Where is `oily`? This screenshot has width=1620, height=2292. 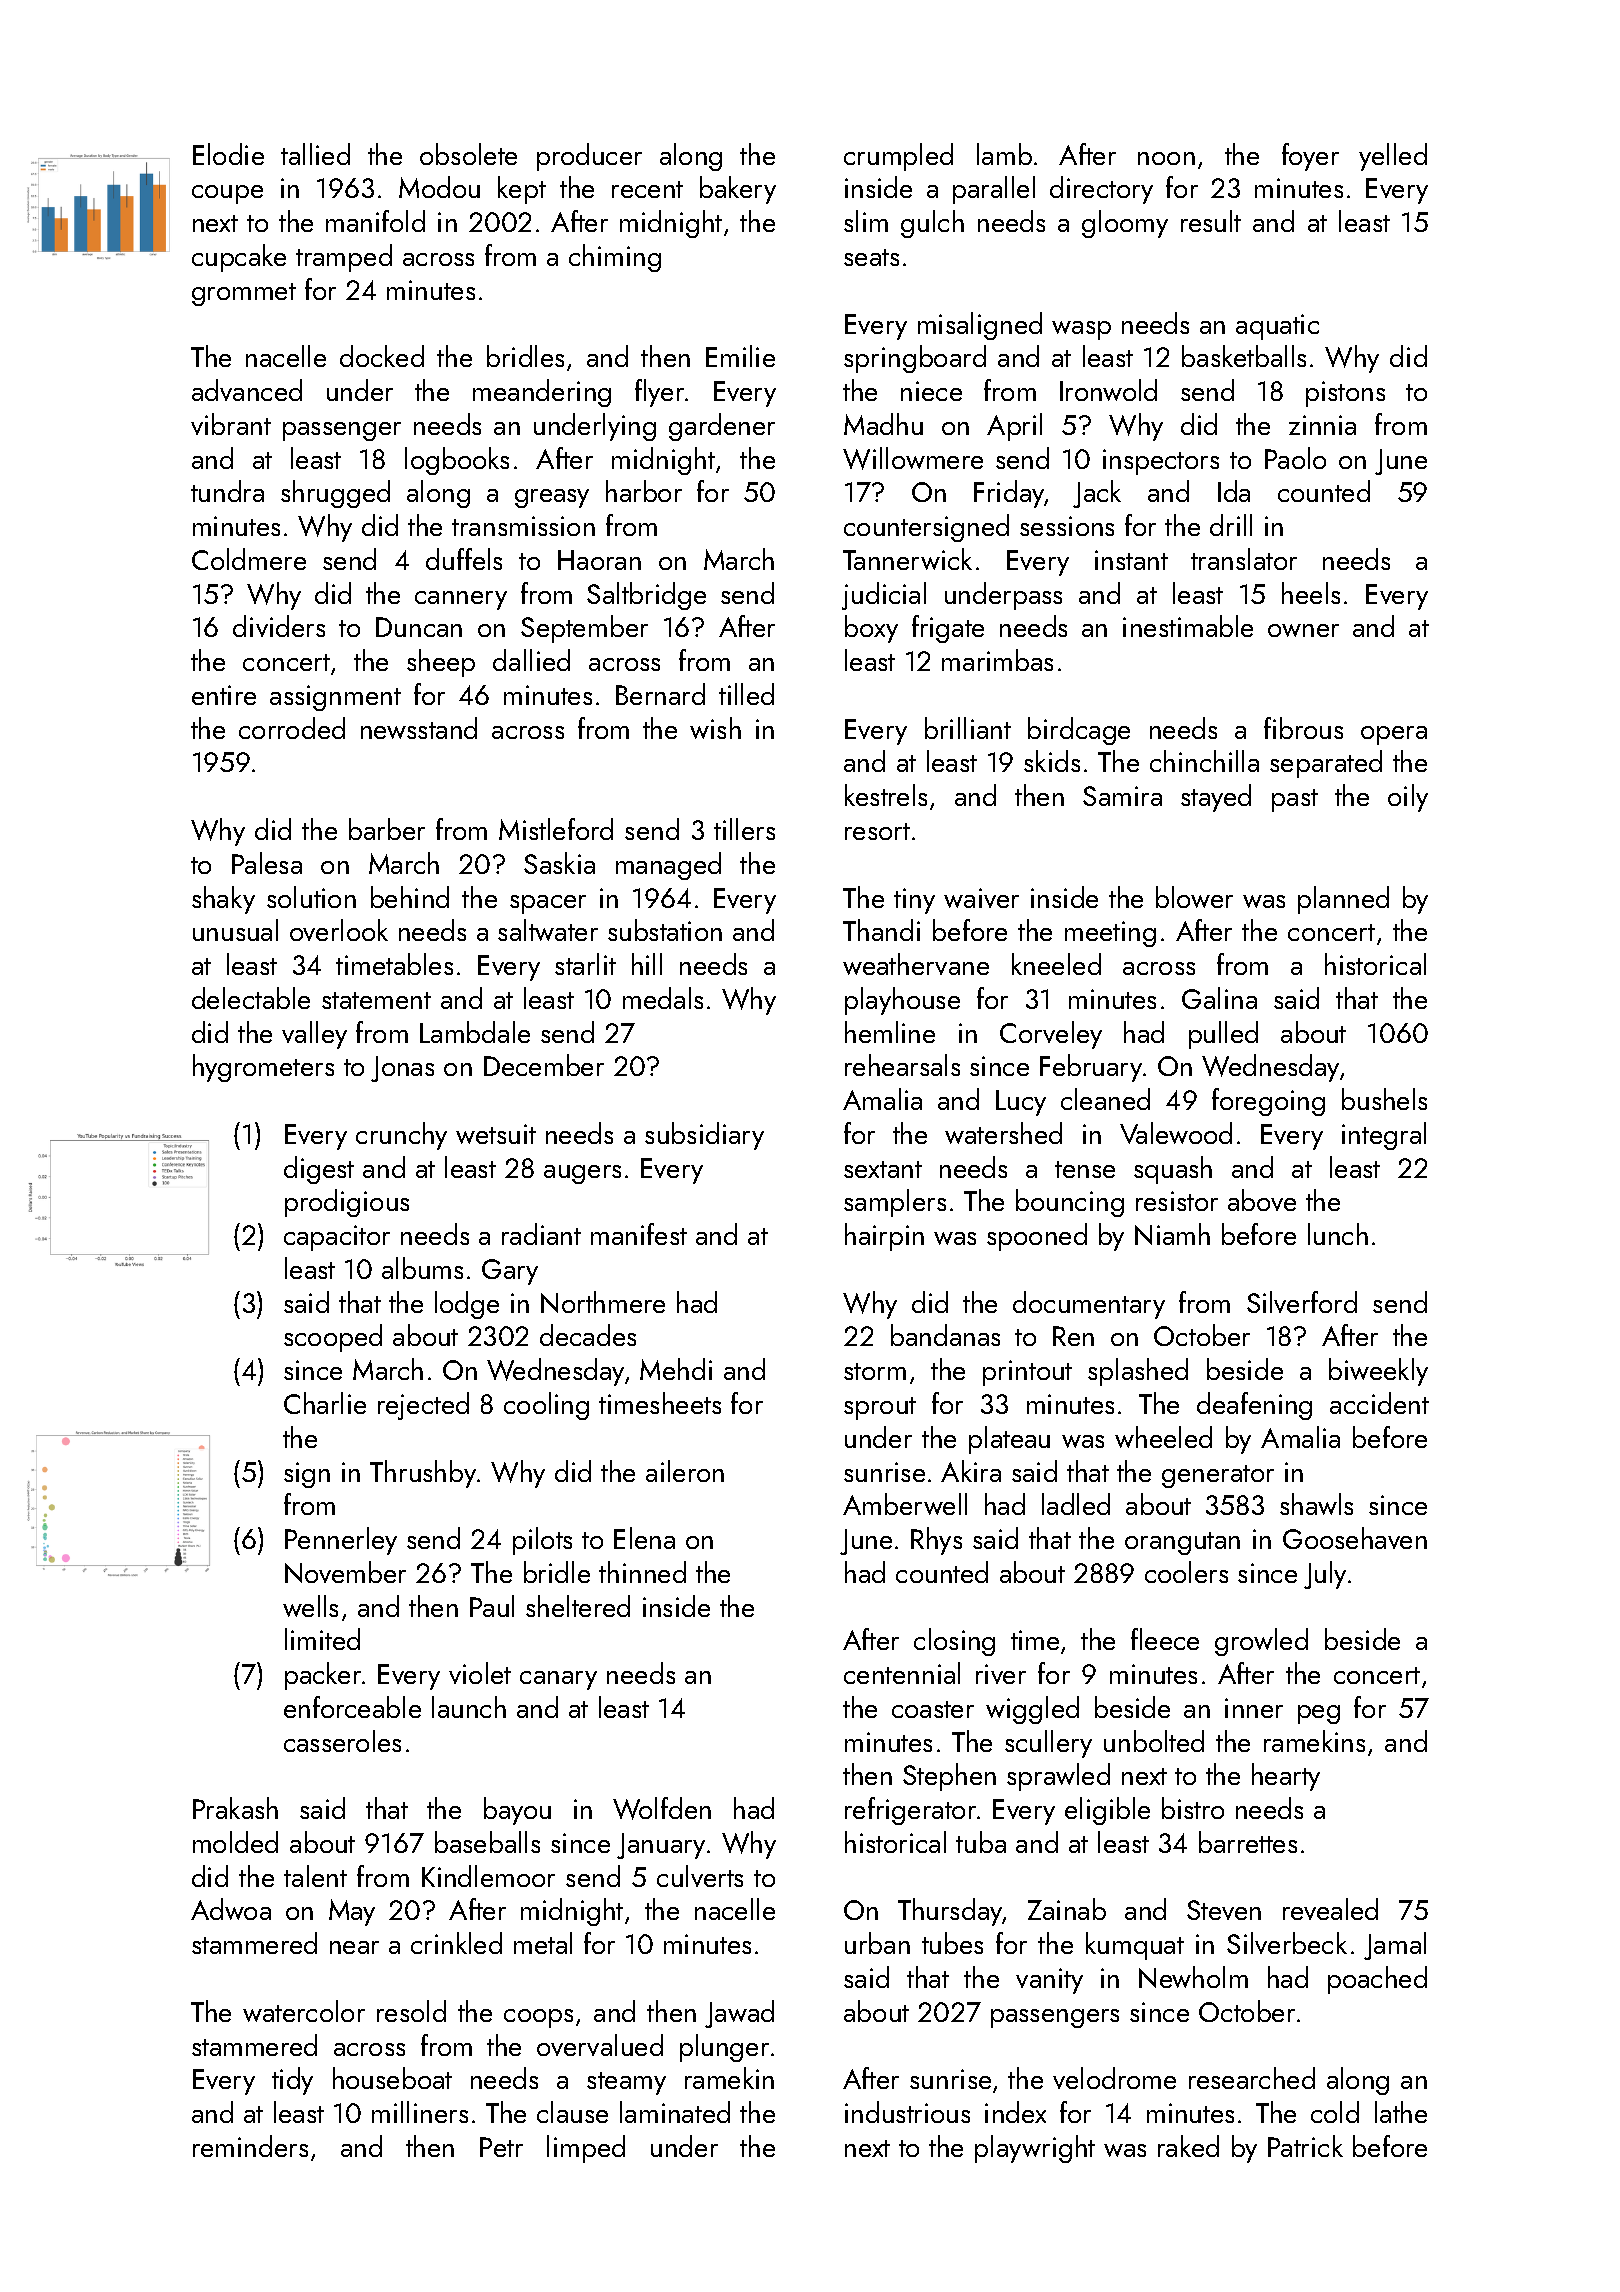
oily is located at coordinates (1408, 798).
